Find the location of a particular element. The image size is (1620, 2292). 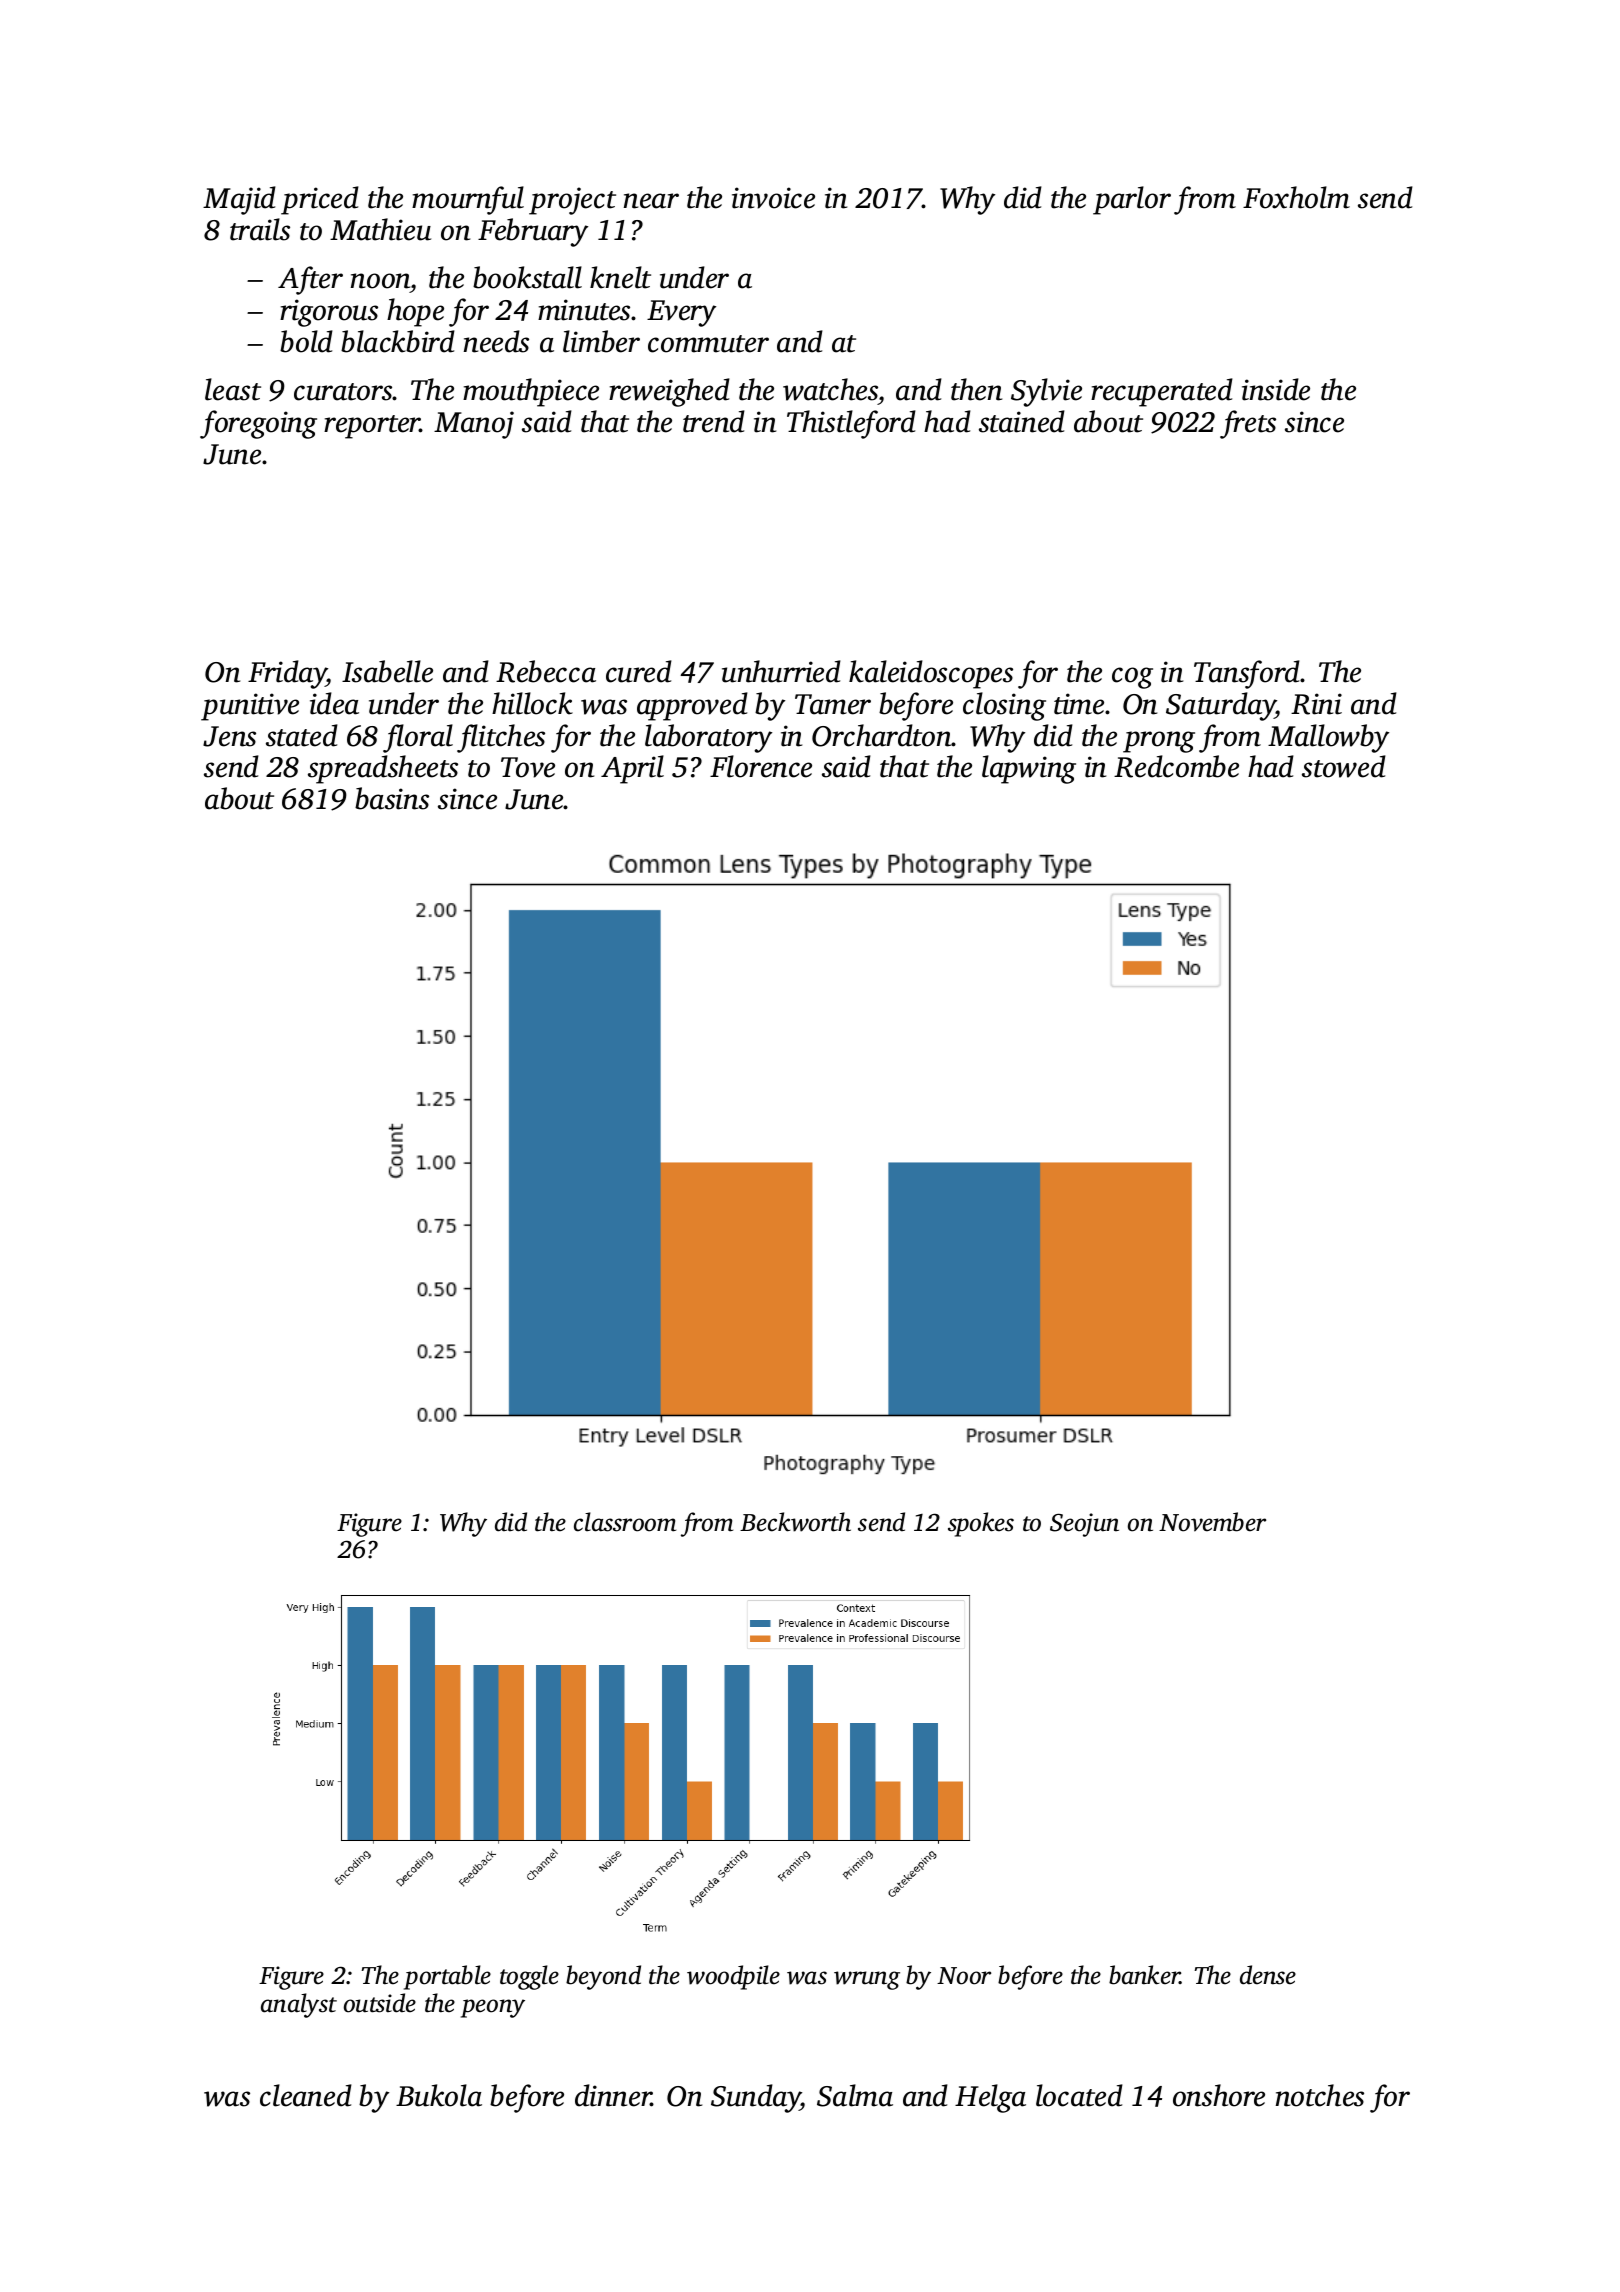

Tansford is located at coordinates (1247, 674).
